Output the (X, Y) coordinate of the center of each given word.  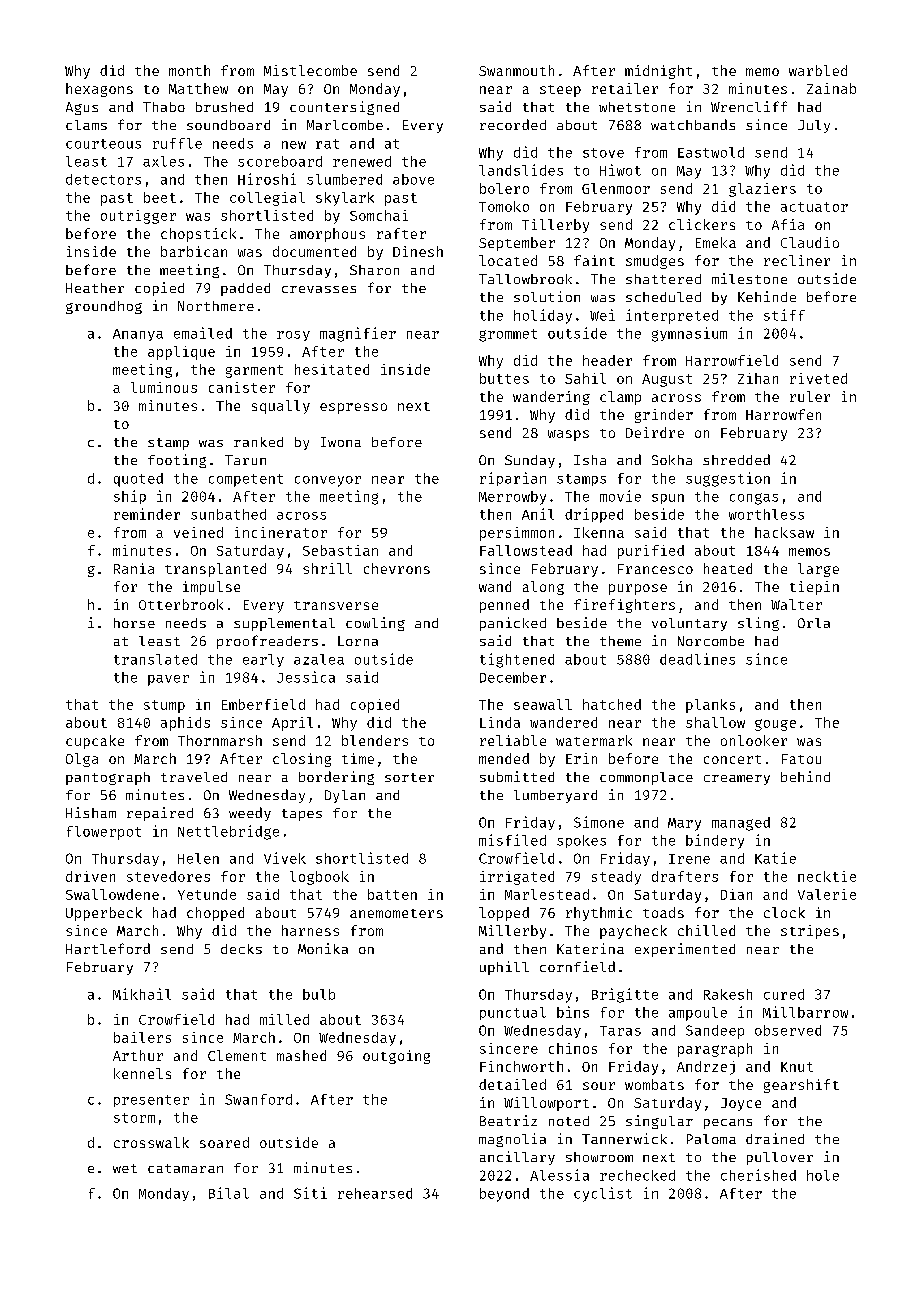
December (513, 677)
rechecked (637, 1175)
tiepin (814, 588)
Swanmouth (516, 70)
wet (125, 1168)
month (189, 70)
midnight (658, 72)
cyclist (603, 1194)
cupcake (95, 742)
